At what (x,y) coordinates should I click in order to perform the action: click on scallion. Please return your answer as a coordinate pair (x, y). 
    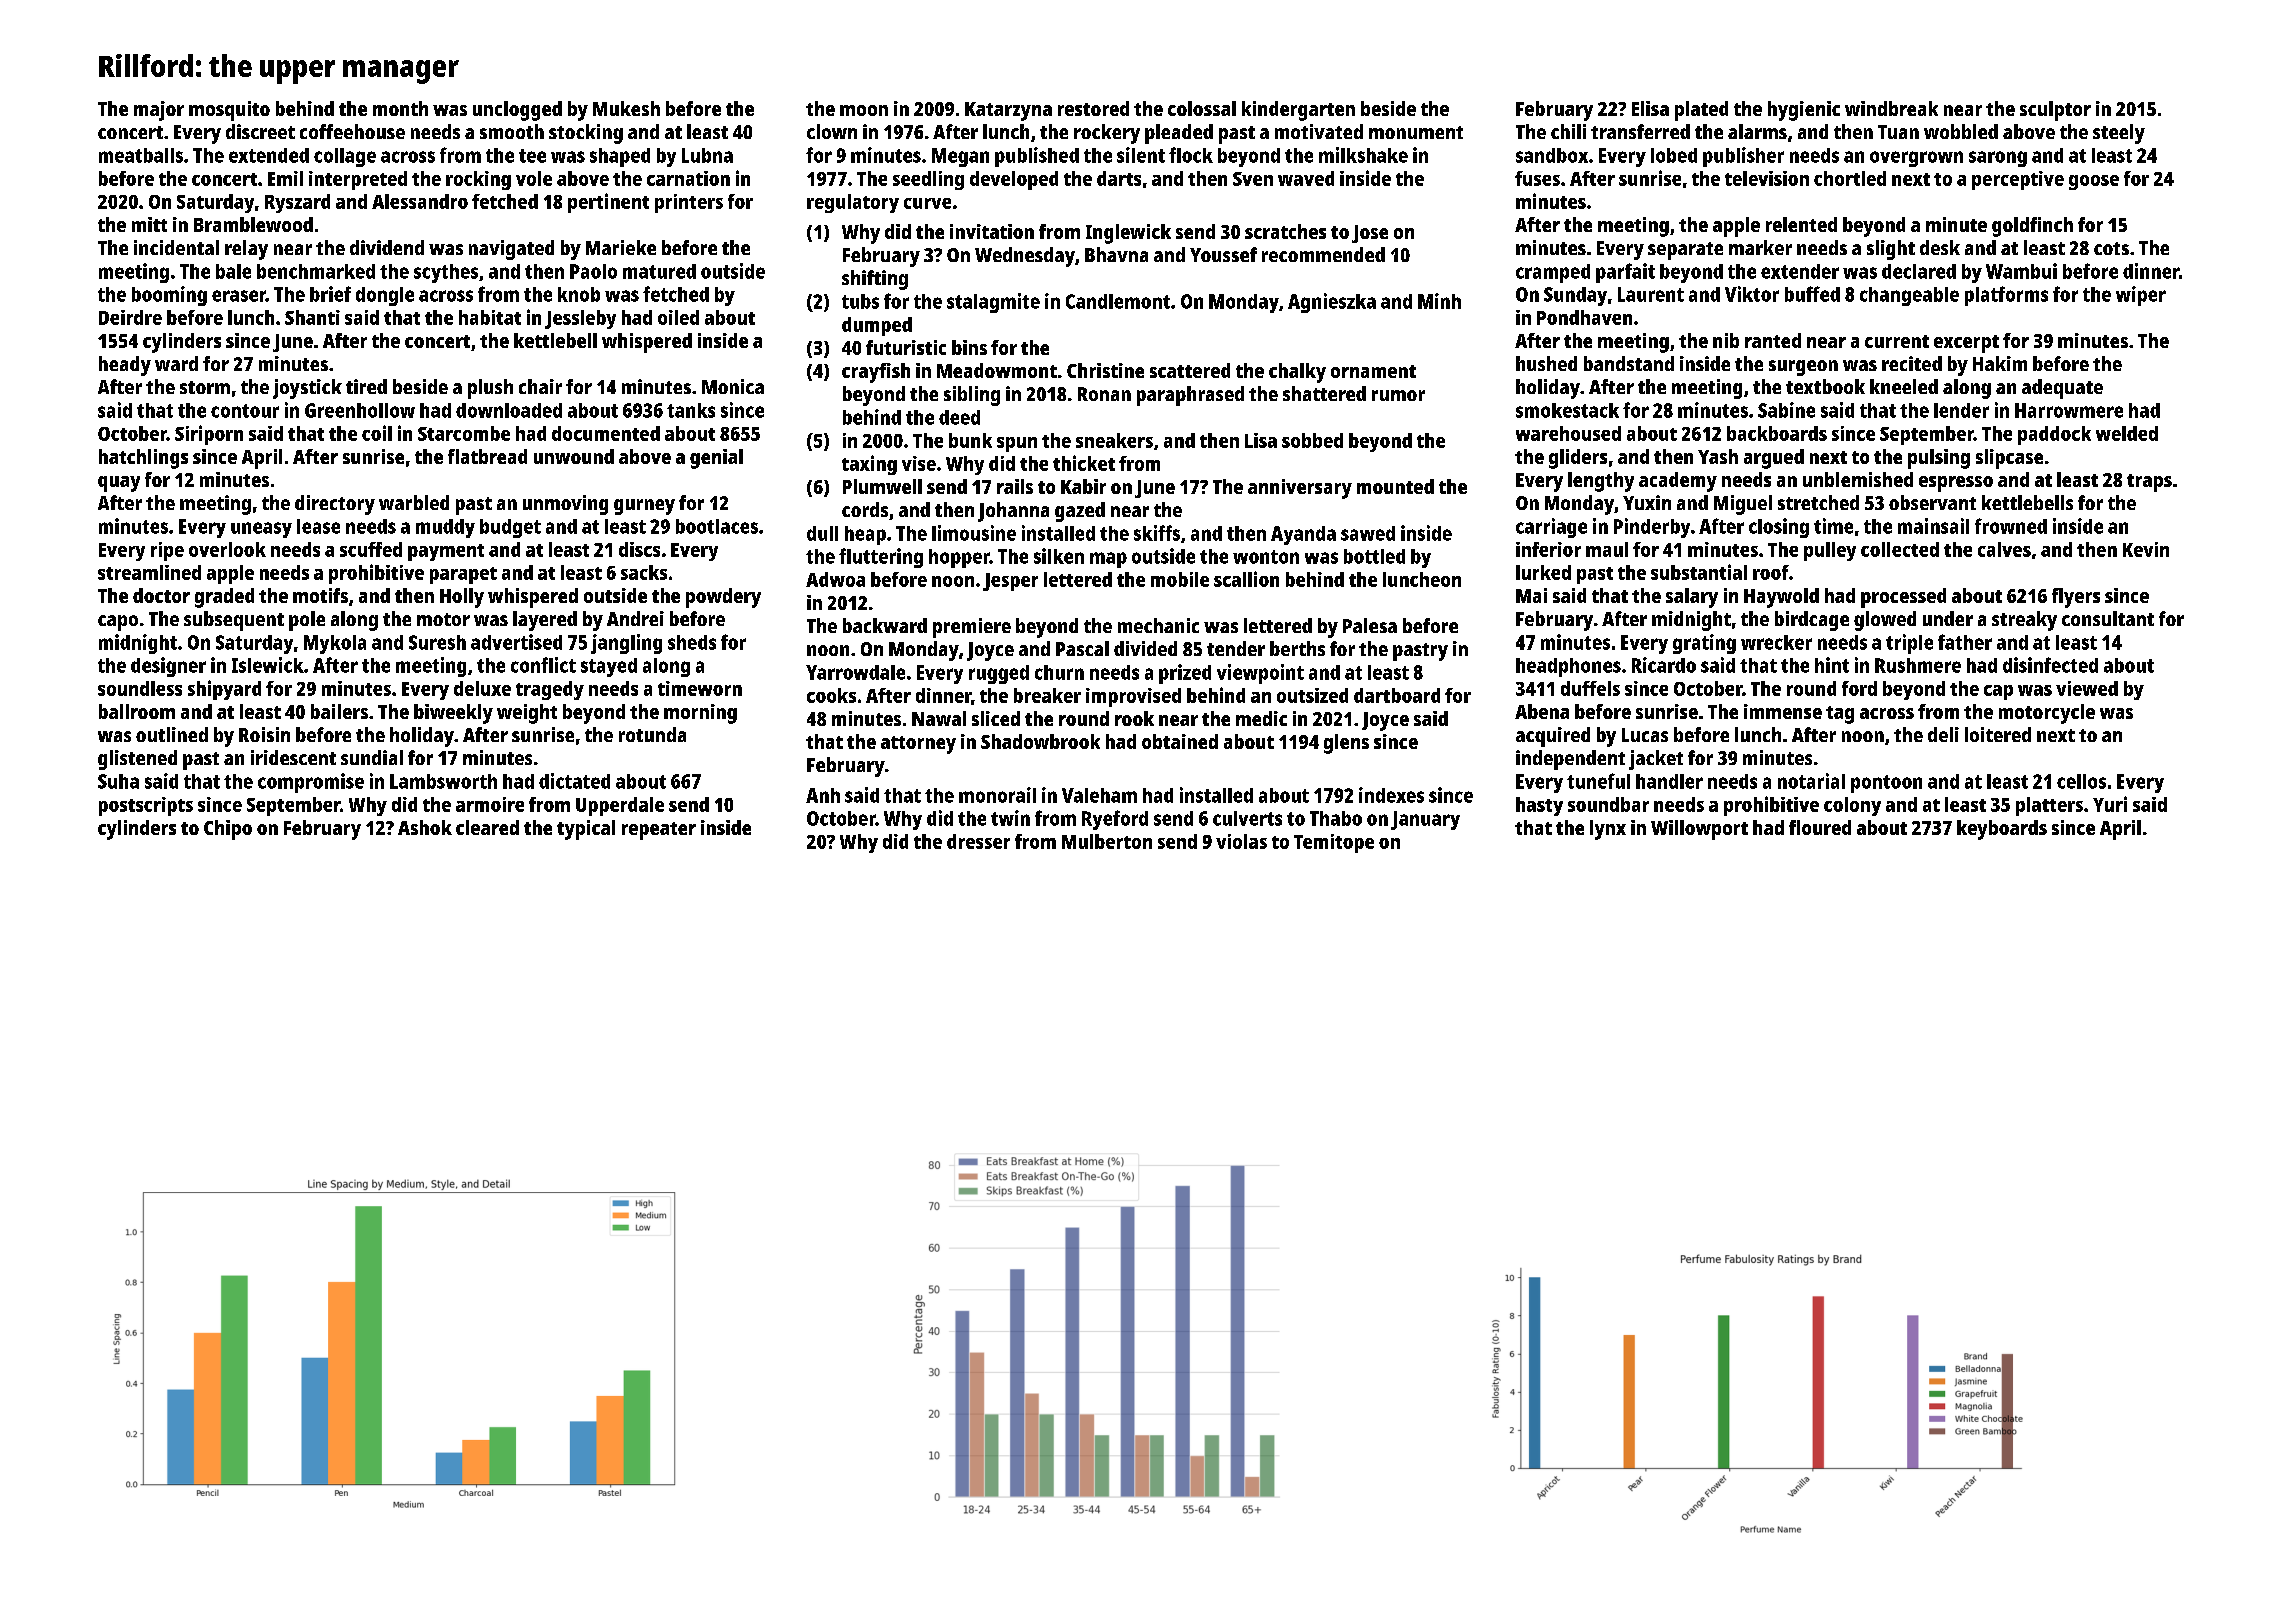
    Looking at the image, I should click on (1246, 579).
